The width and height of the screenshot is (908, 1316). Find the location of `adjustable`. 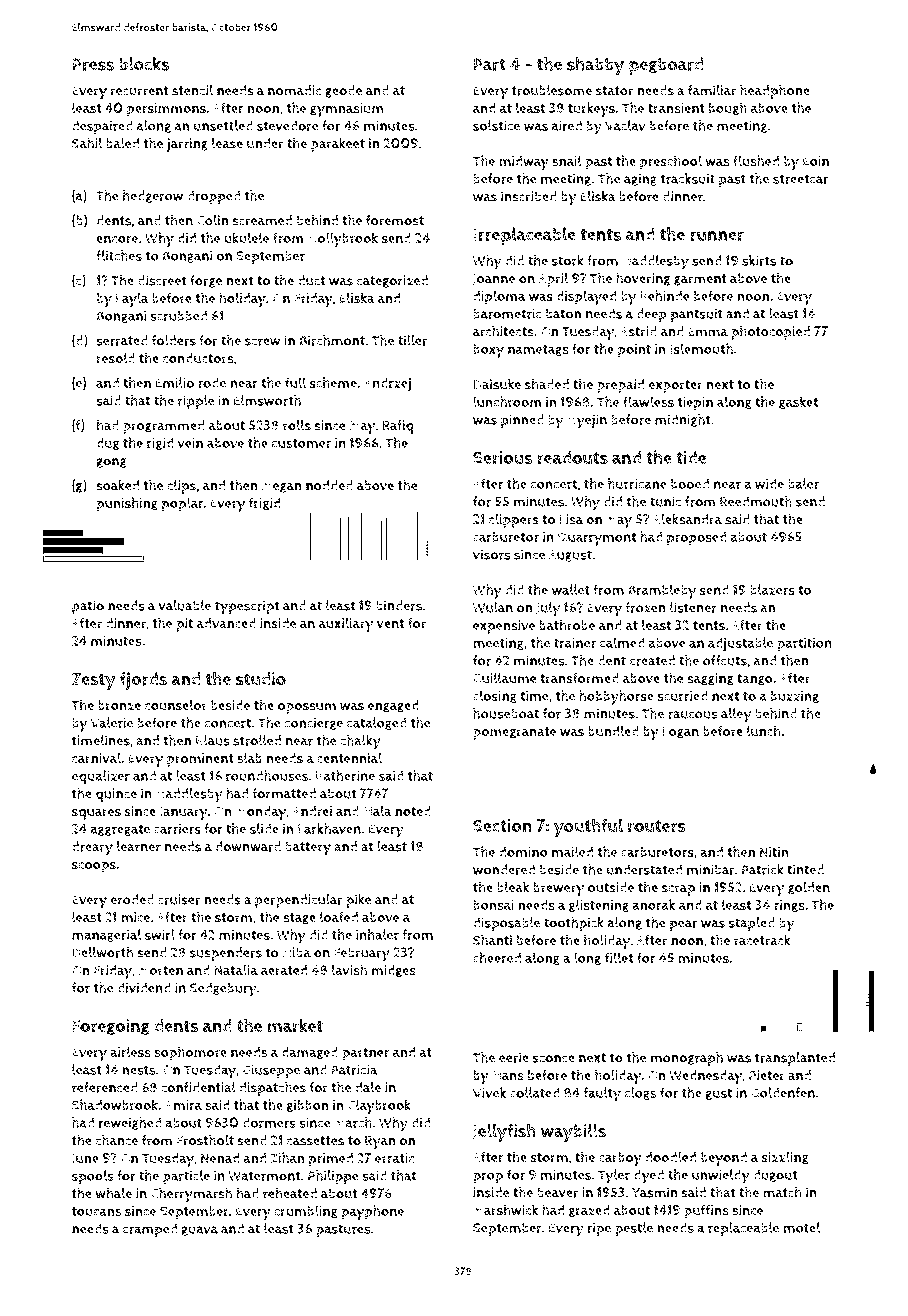

adjustable is located at coordinates (740, 644).
